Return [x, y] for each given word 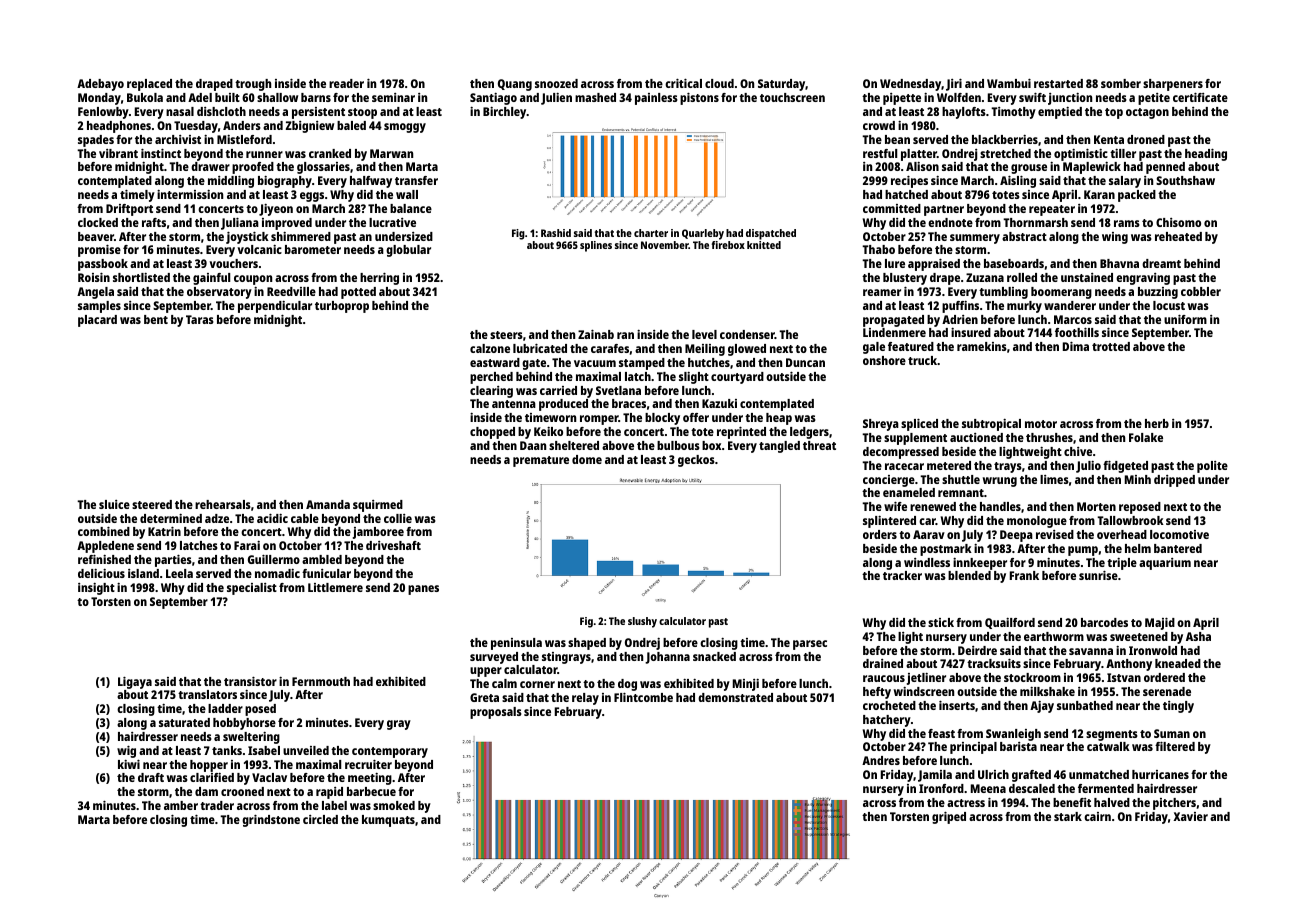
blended [969, 575]
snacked [714, 656]
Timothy [1013, 113]
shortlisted [141, 277]
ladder [225, 708]
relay [585, 699]
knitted [764, 245]
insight [96, 589]
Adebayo [100, 85]
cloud [719, 83]
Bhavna [1119, 263]
